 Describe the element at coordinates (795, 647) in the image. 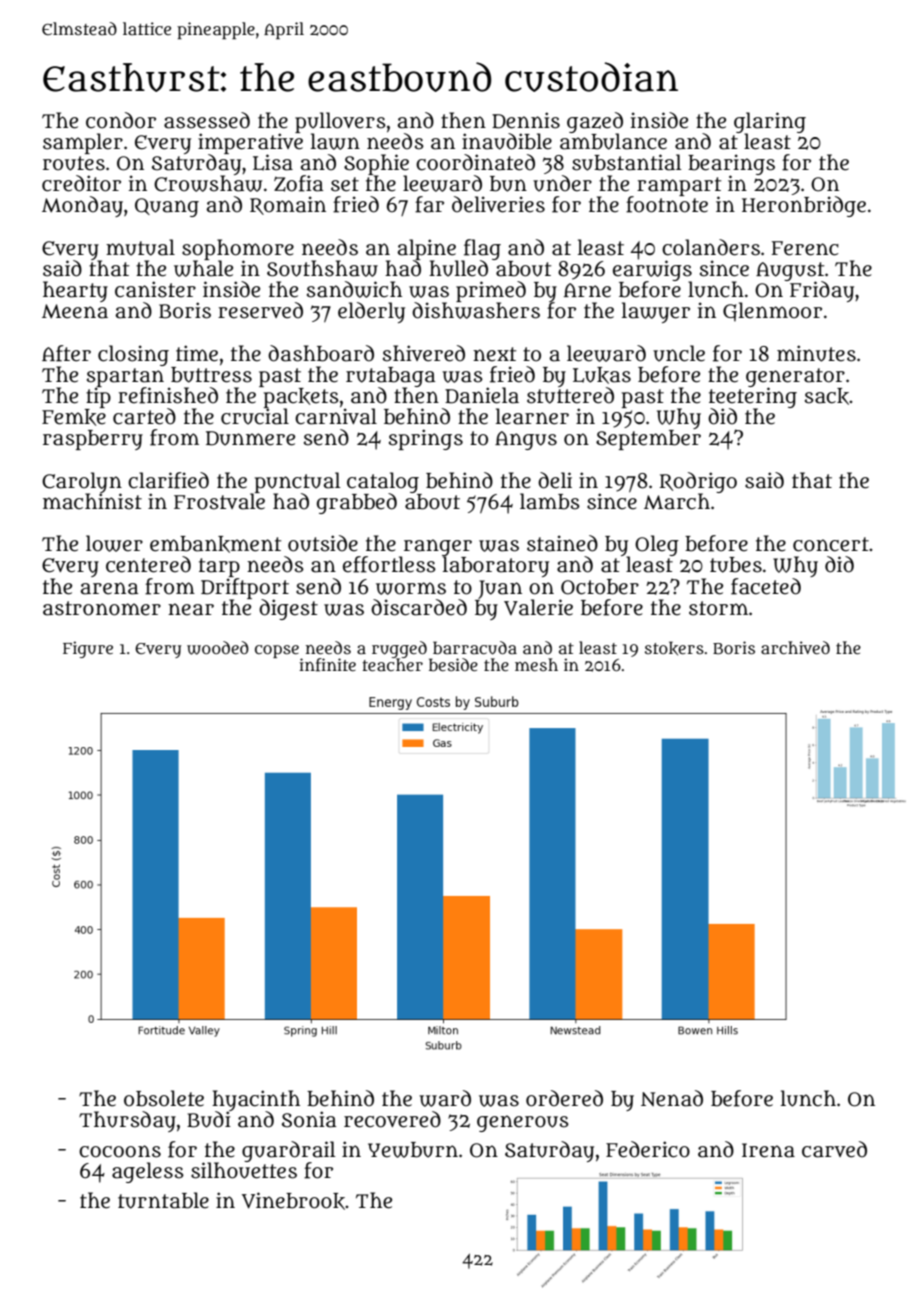

I see `archived` at that location.
